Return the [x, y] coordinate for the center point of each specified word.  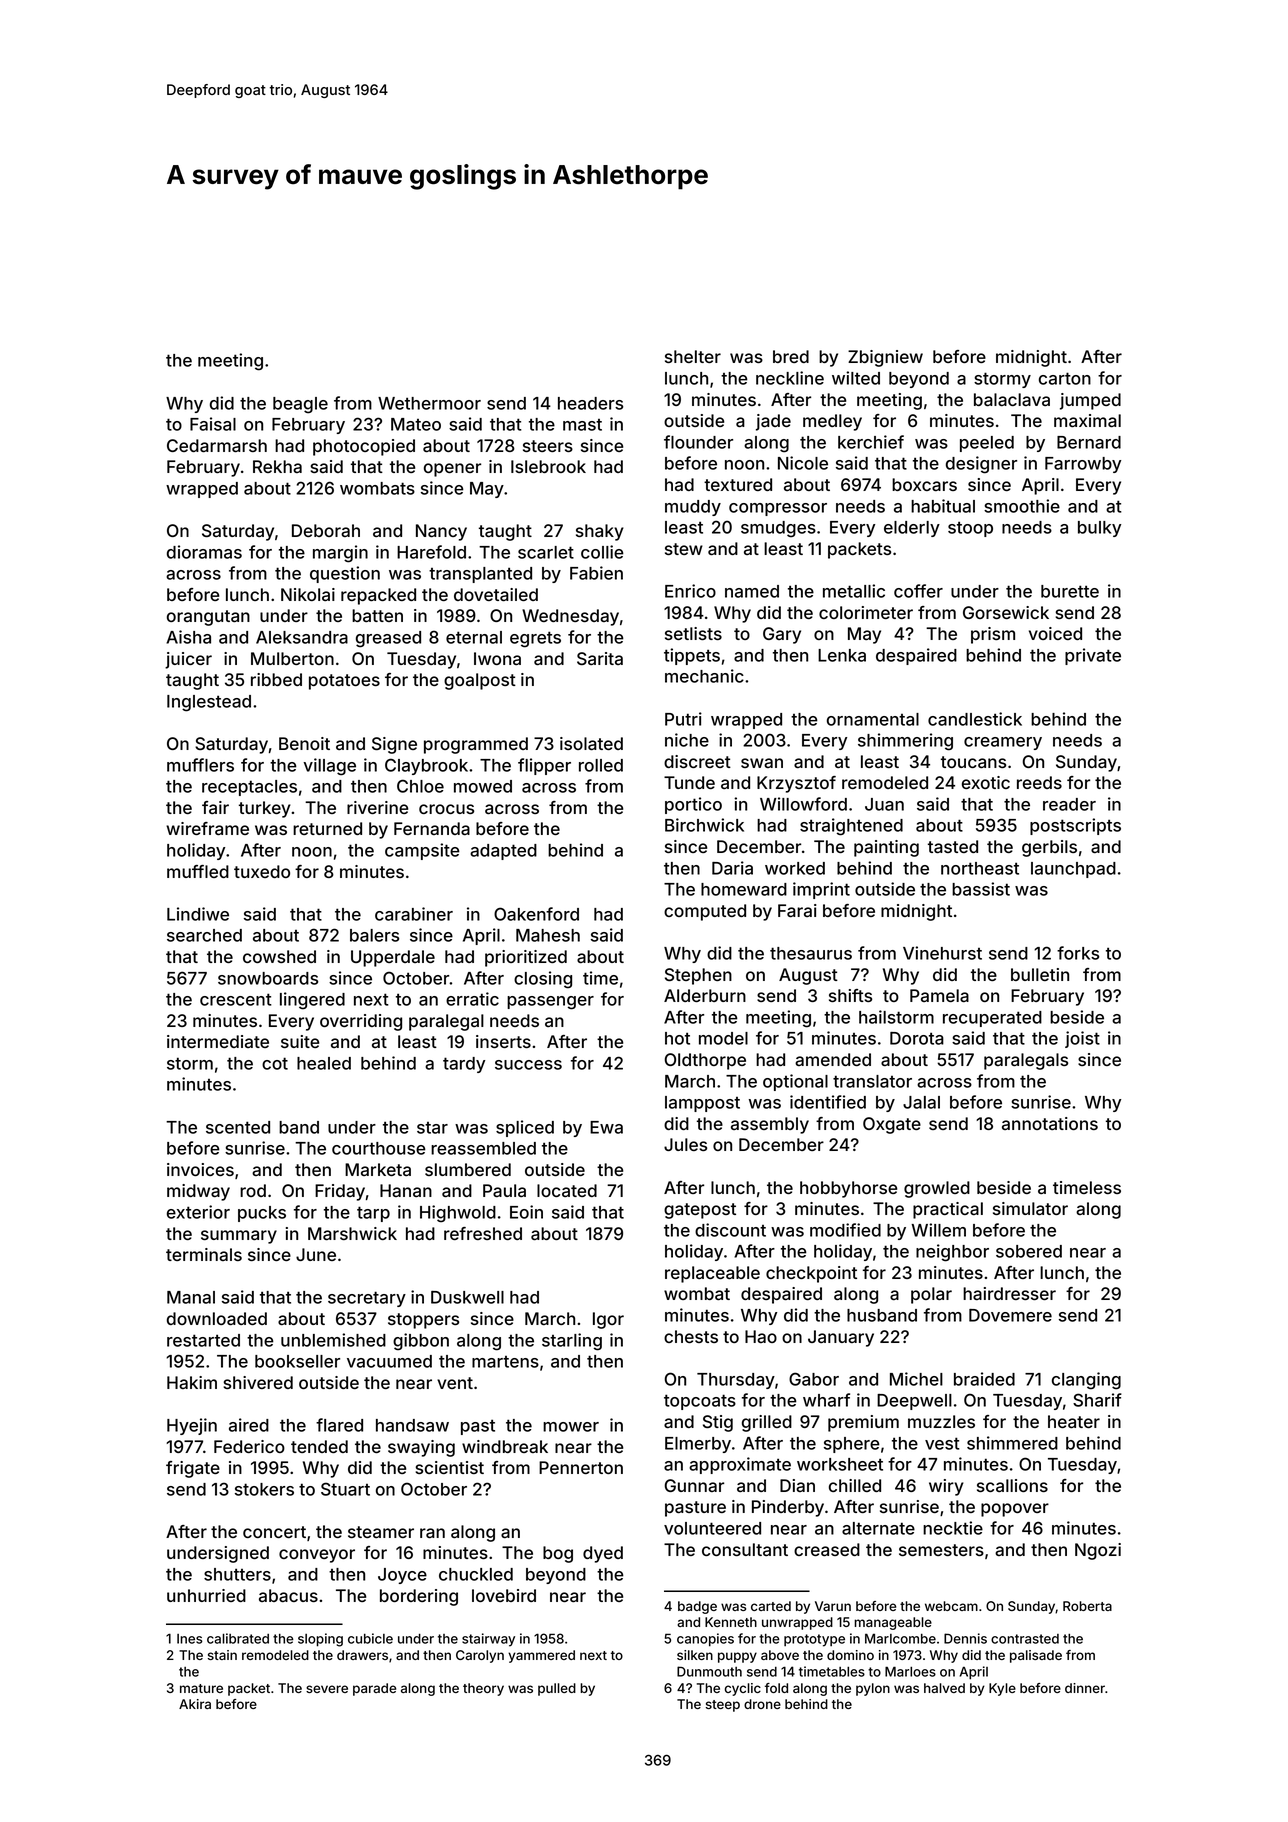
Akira [195, 1704]
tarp [373, 1214]
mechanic [704, 676]
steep [723, 1706]
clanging [1086, 1381]
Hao [761, 1336]
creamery [1003, 743]
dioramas [204, 552]
